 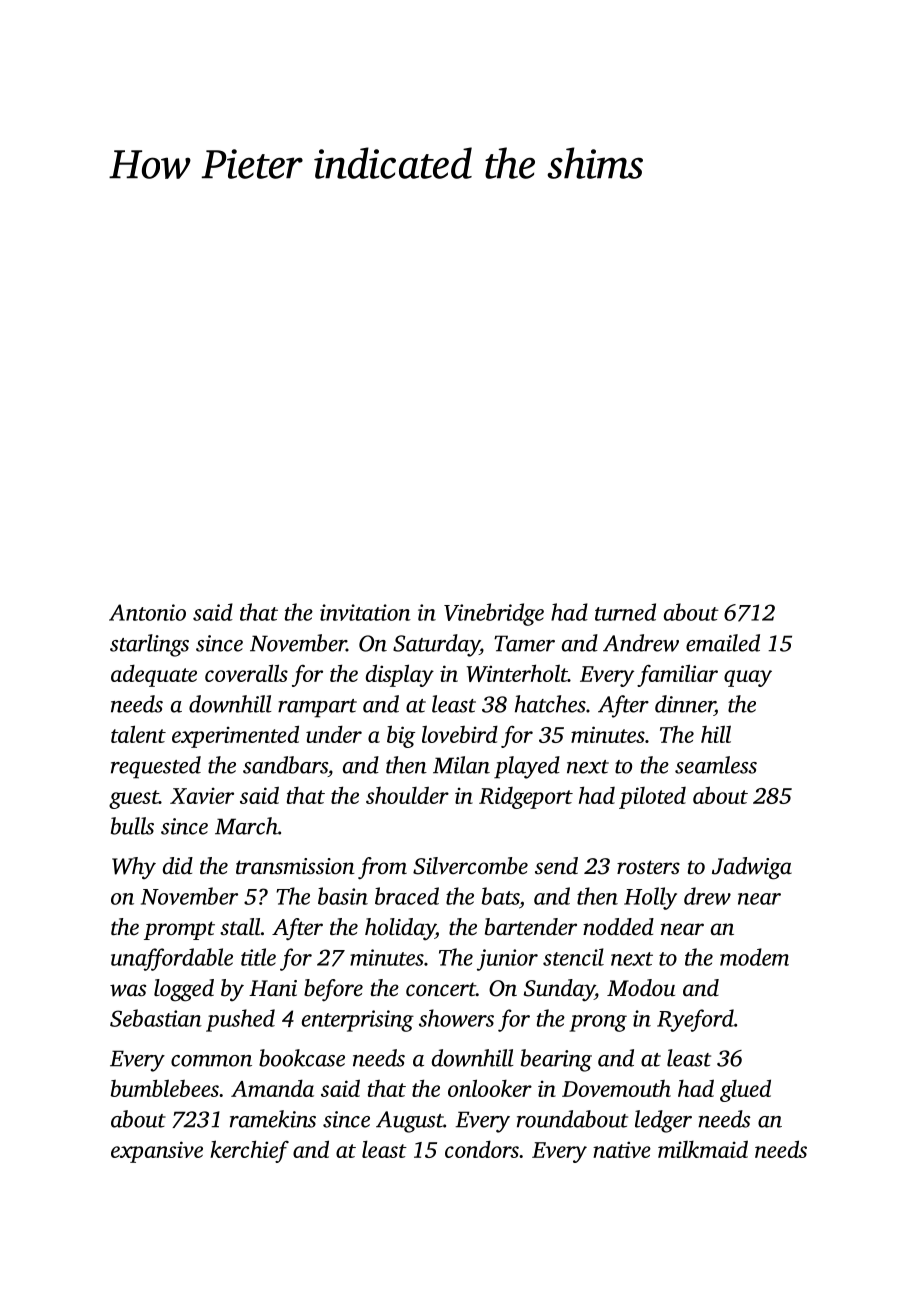 I want to click on milkmaid, so click(x=703, y=1149).
